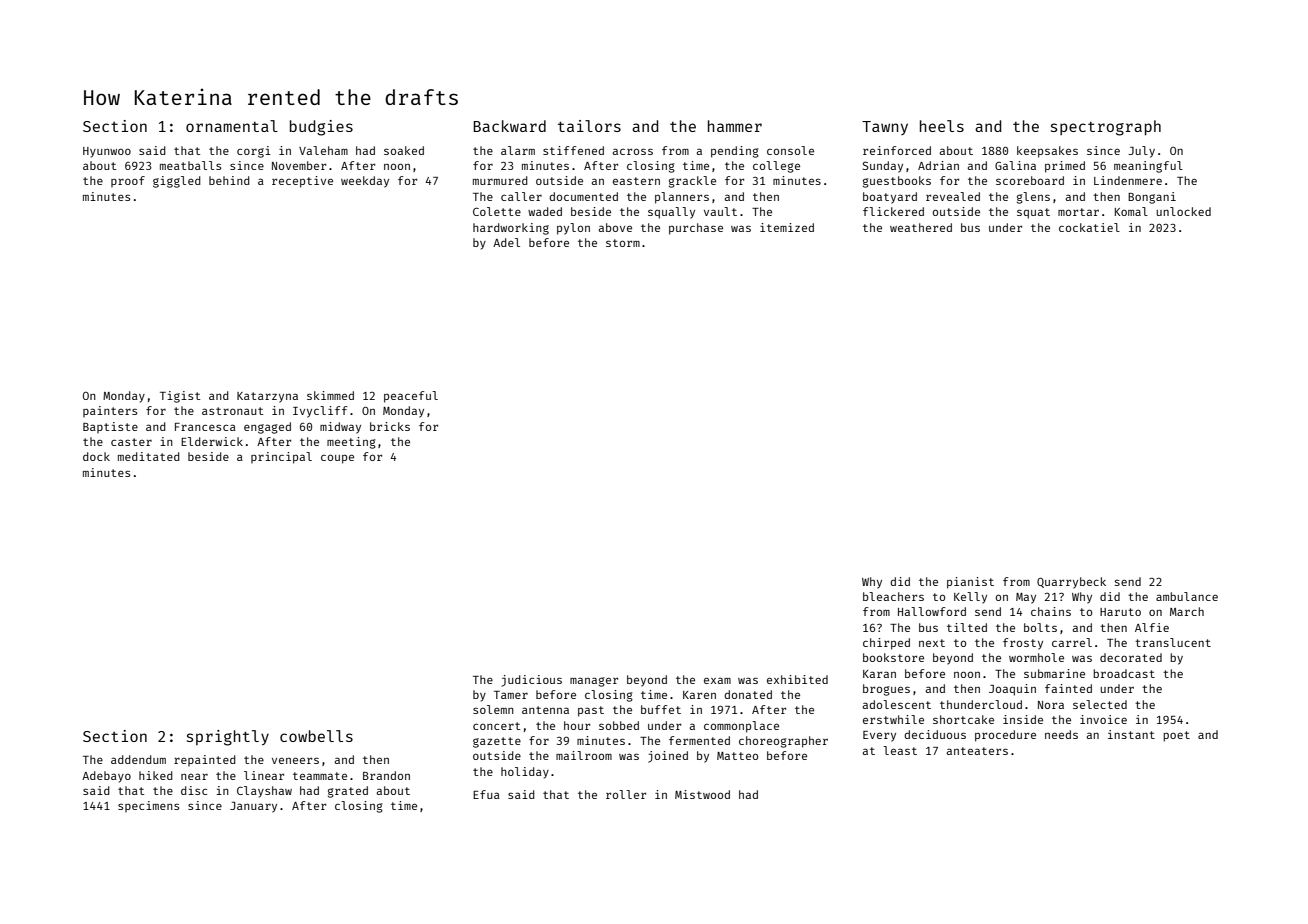  Describe the element at coordinates (594, 682) in the screenshot. I see `manager` at that location.
